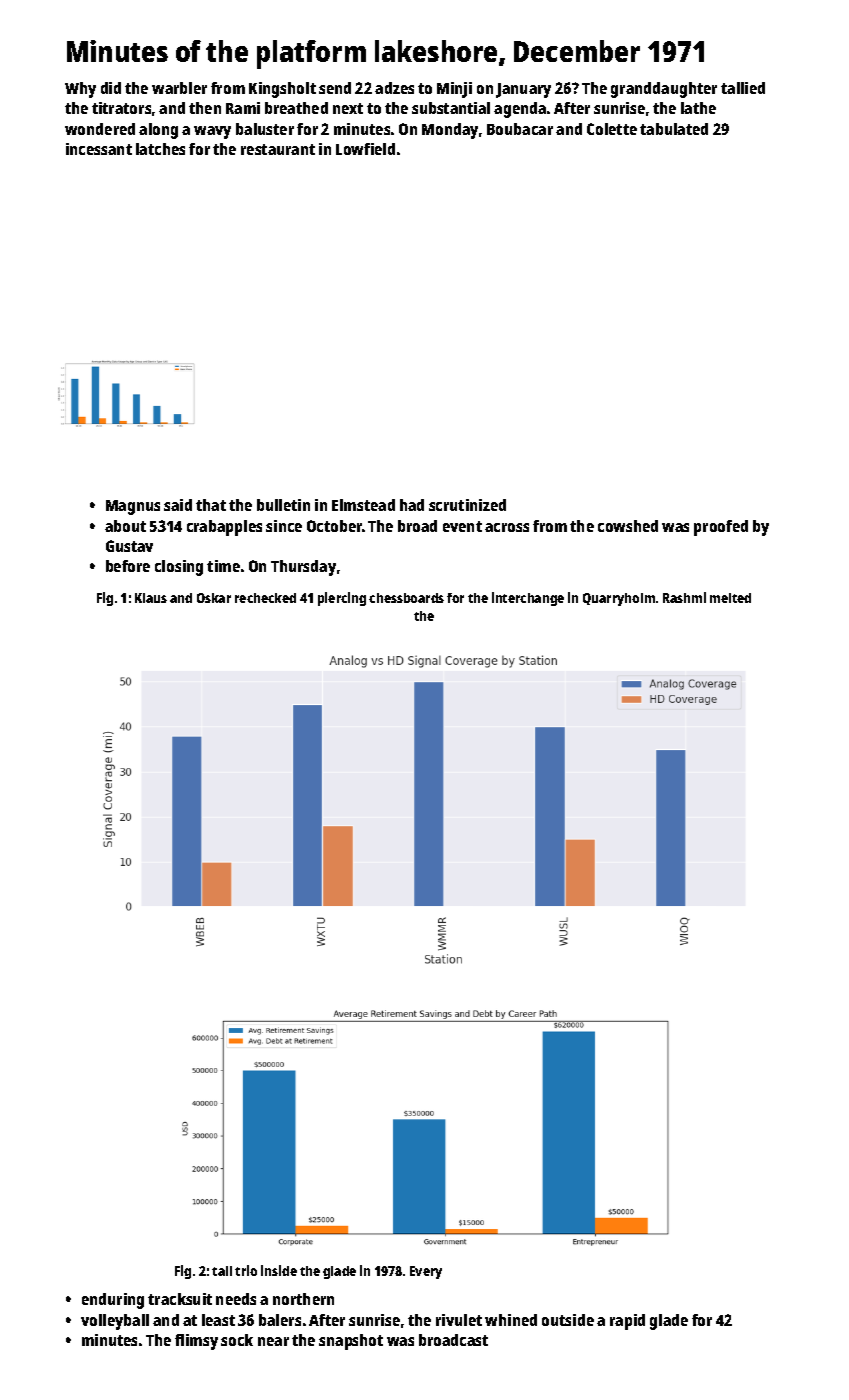 This screenshot has width=849, height=1400. Describe the element at coordinates (721, 528) in the screenshot. I see `proofed` at that location.
